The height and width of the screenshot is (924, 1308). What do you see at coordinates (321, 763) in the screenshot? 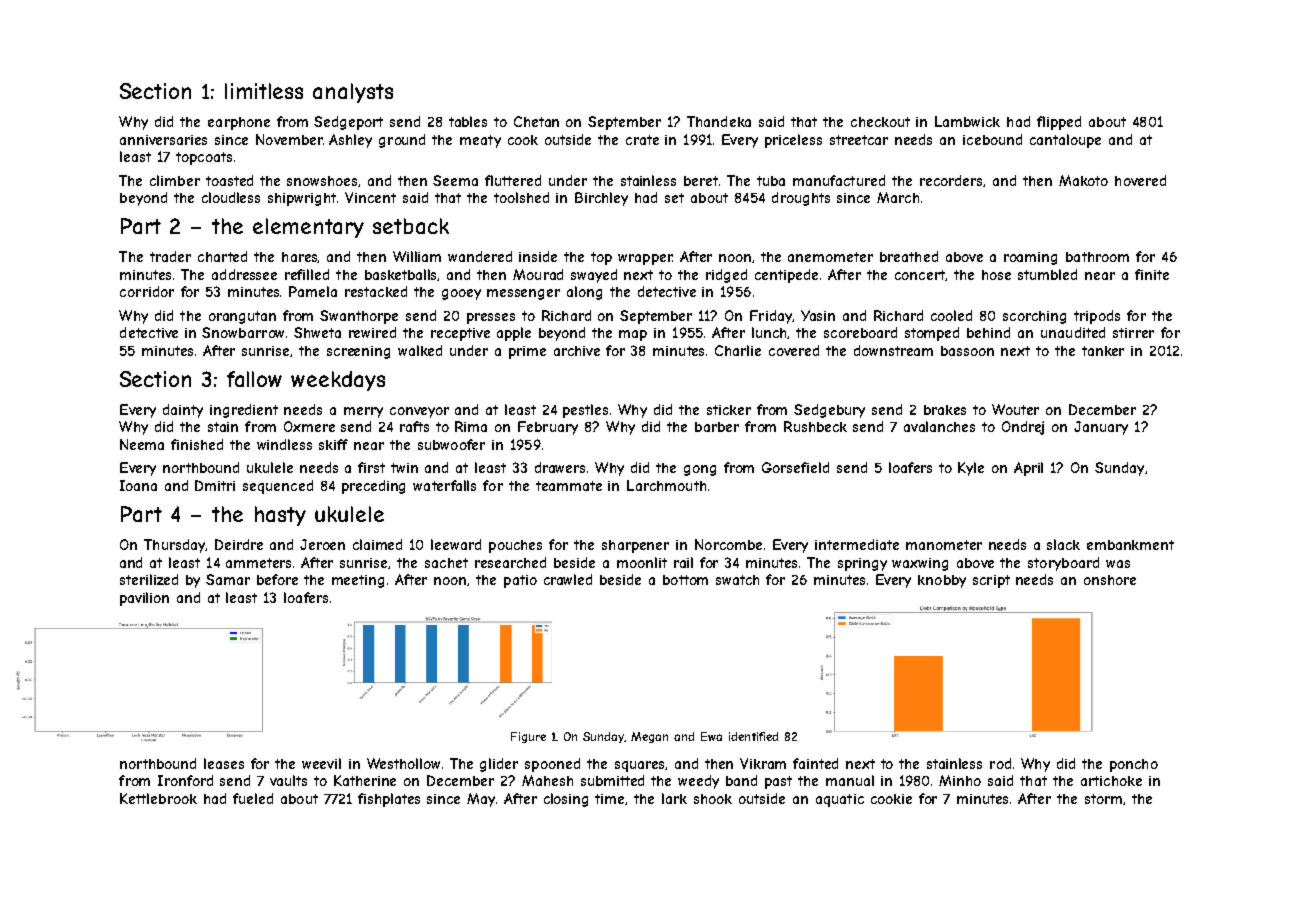
I see `weevil` at bounding box center [321, 763].
